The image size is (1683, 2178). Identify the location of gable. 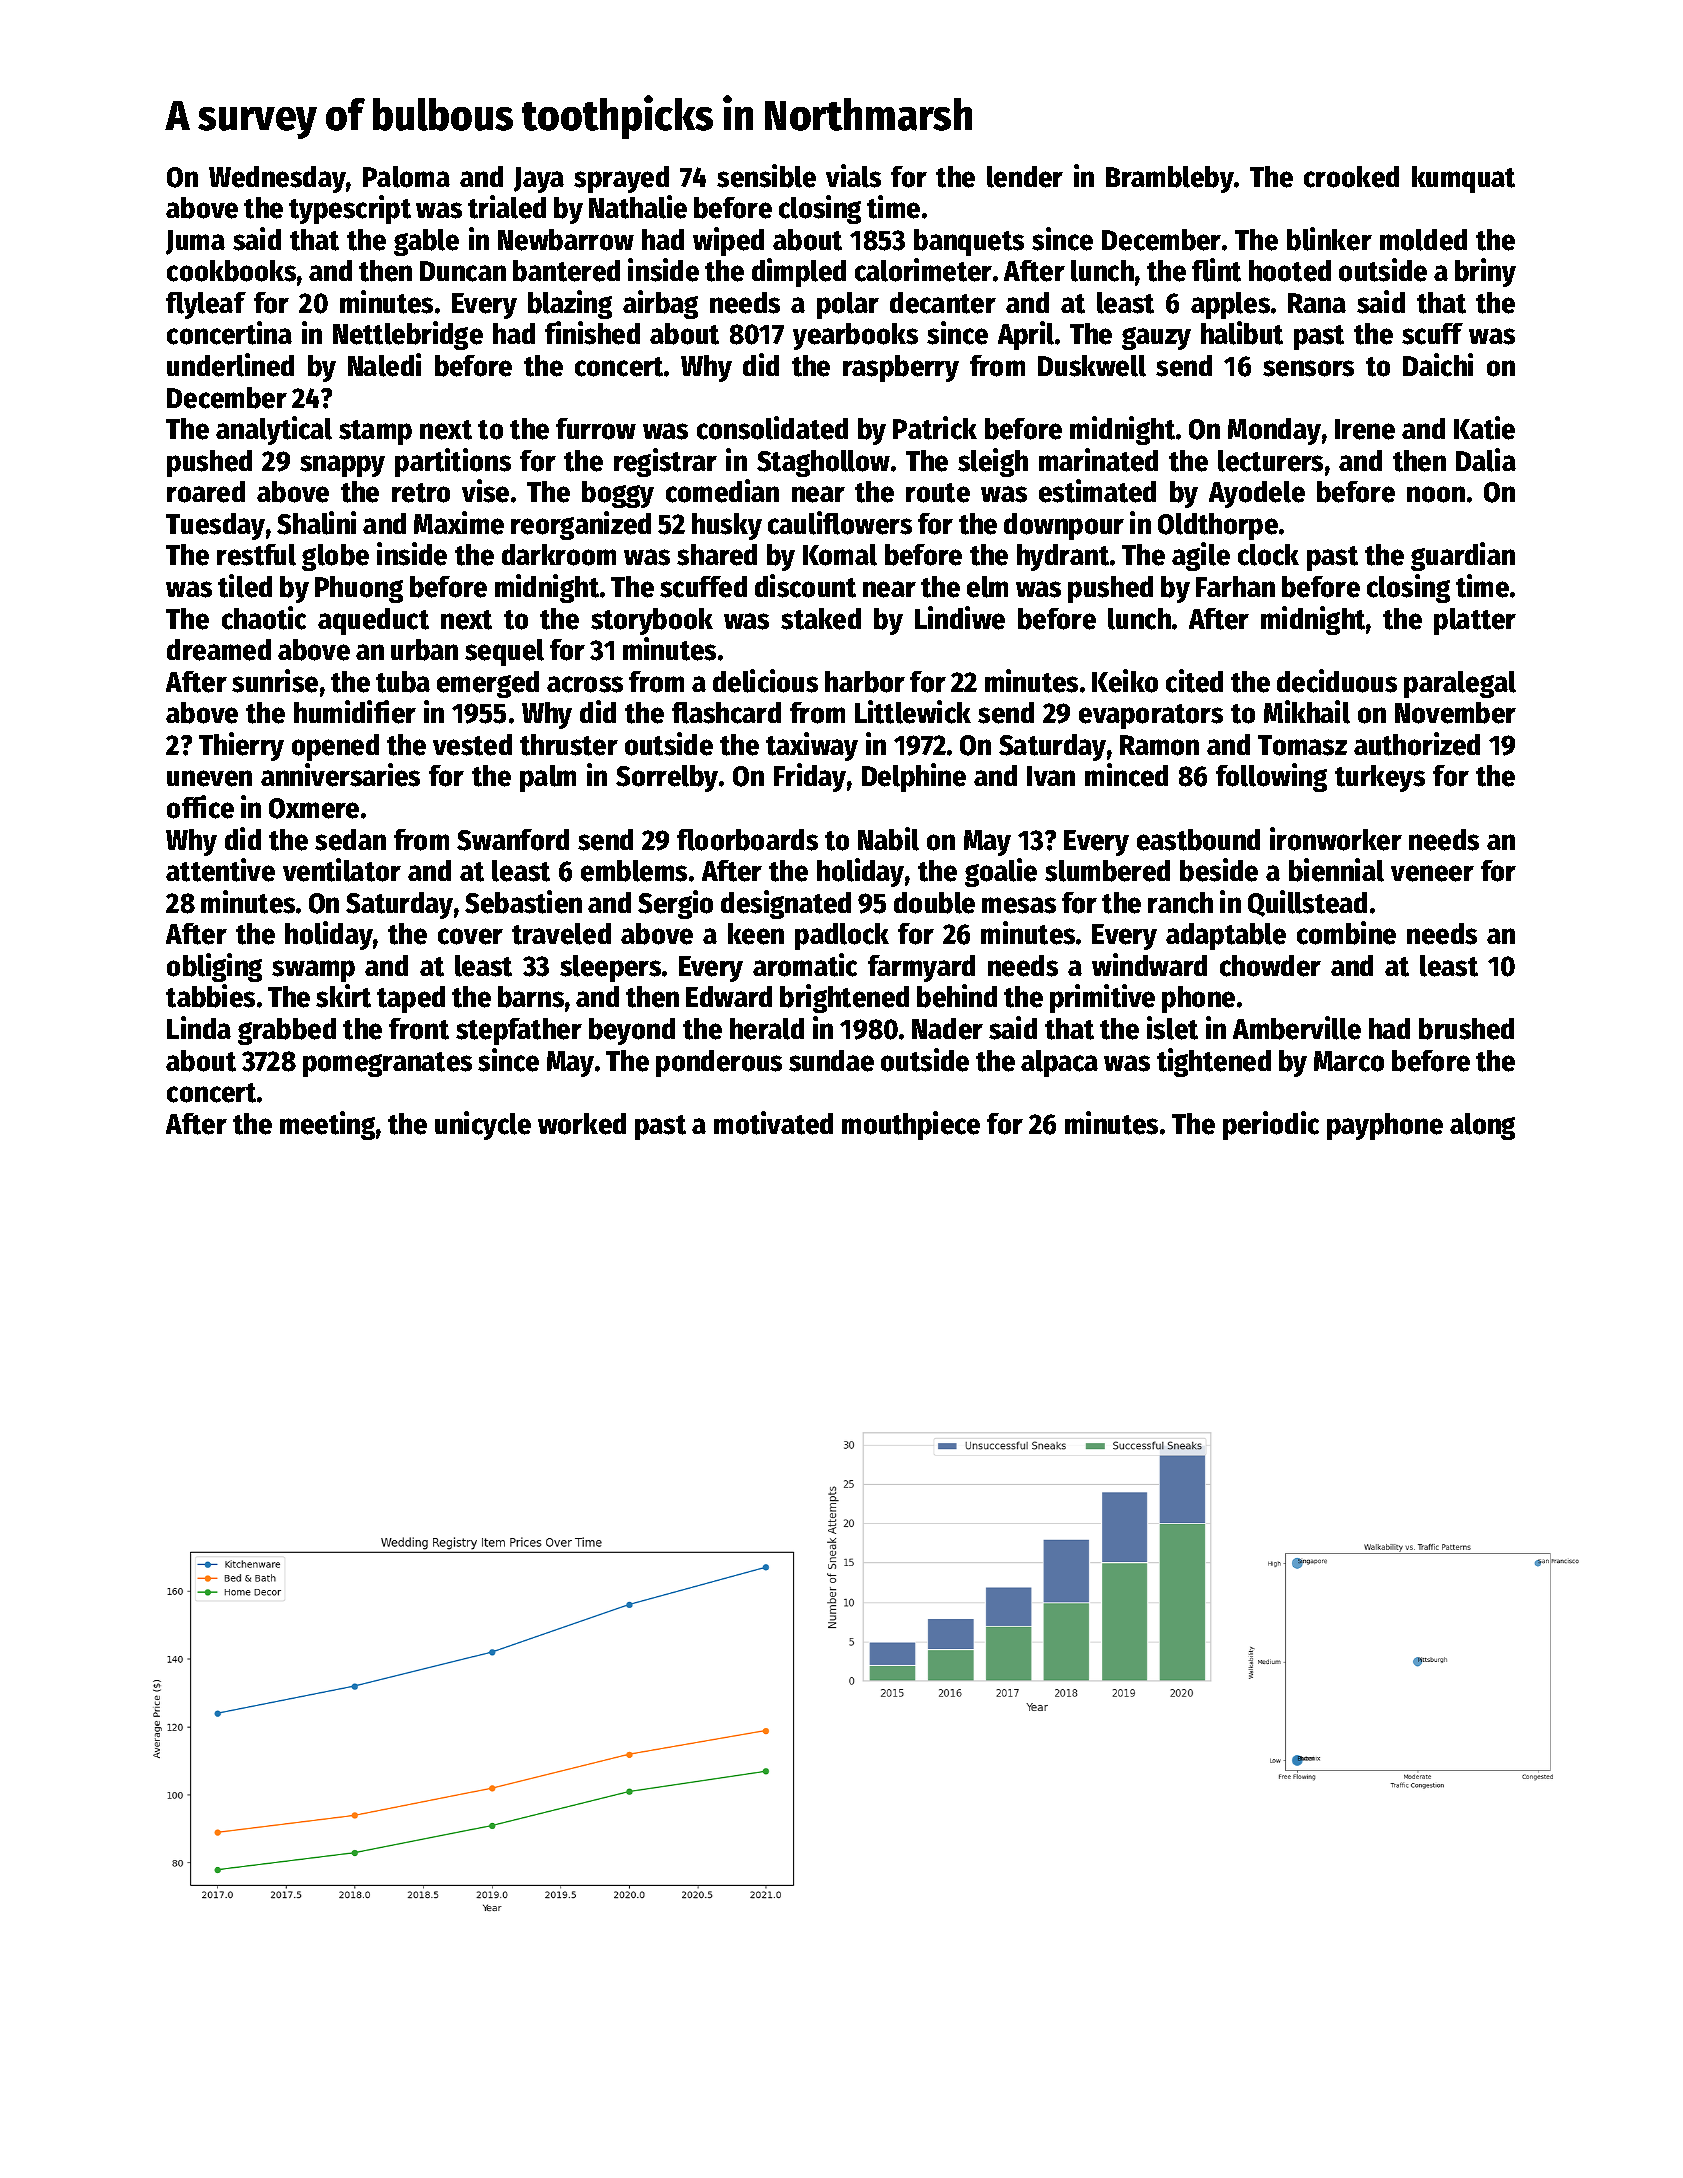
(426, 242).
